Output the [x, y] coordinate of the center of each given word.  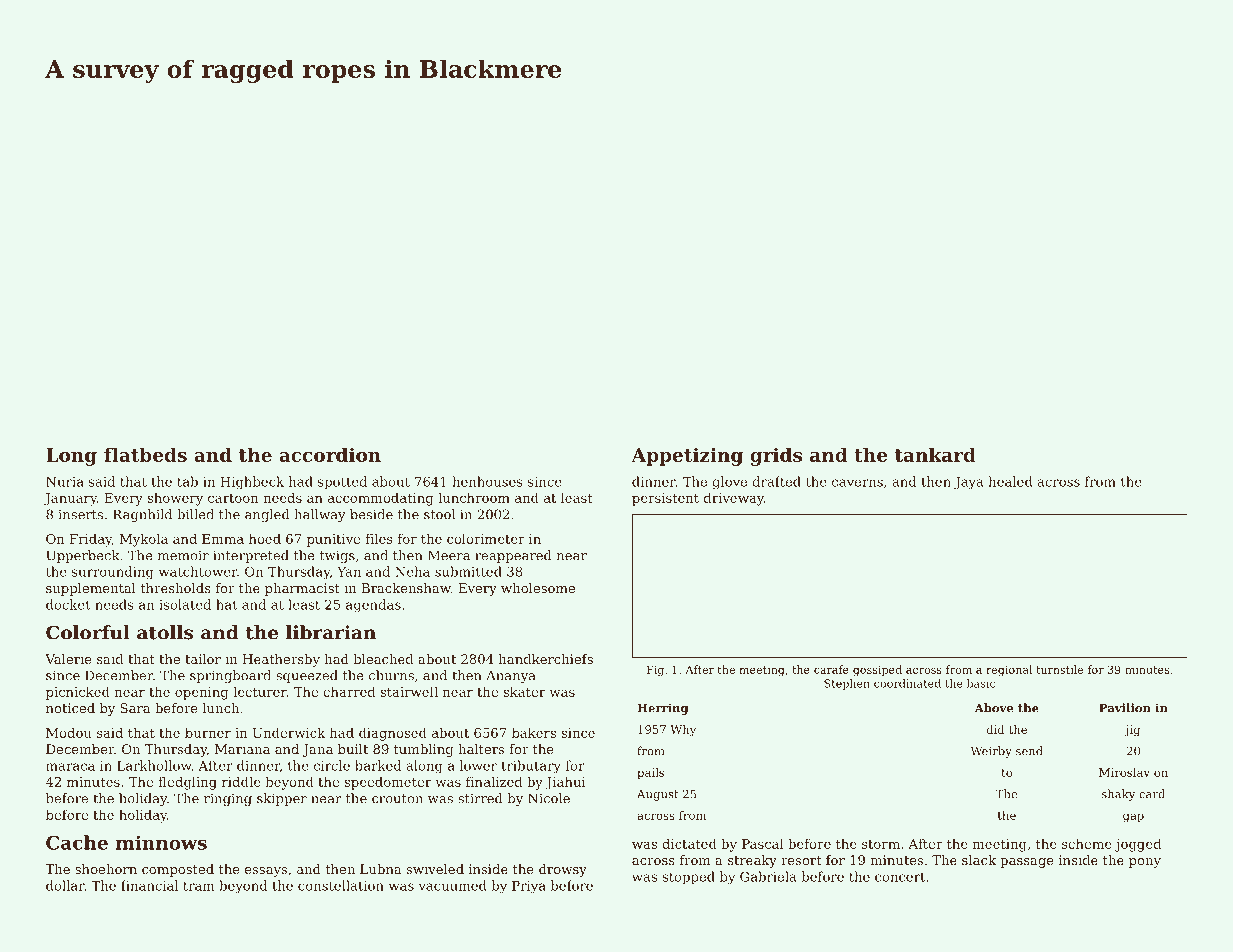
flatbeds [145, 454]
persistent [665, 499]
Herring [663, 709]
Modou [69, 732]
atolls [165, 632]
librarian [331, 632]
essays [266, 872]
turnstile [1059, 669]
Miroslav [1124, 772]
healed [1010, 481]
